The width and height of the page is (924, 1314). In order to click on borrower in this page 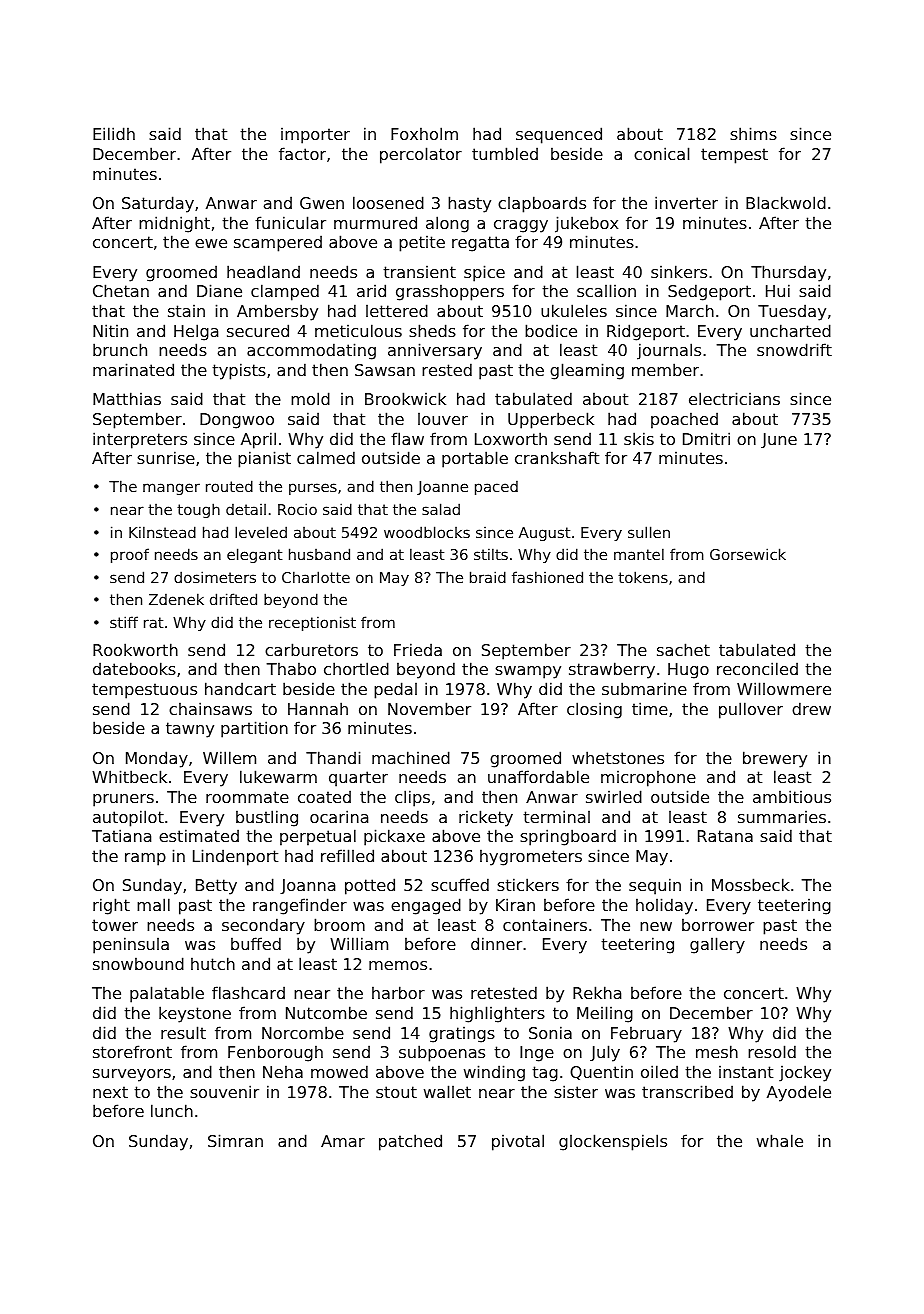, I will do `click(718, 924)`.
